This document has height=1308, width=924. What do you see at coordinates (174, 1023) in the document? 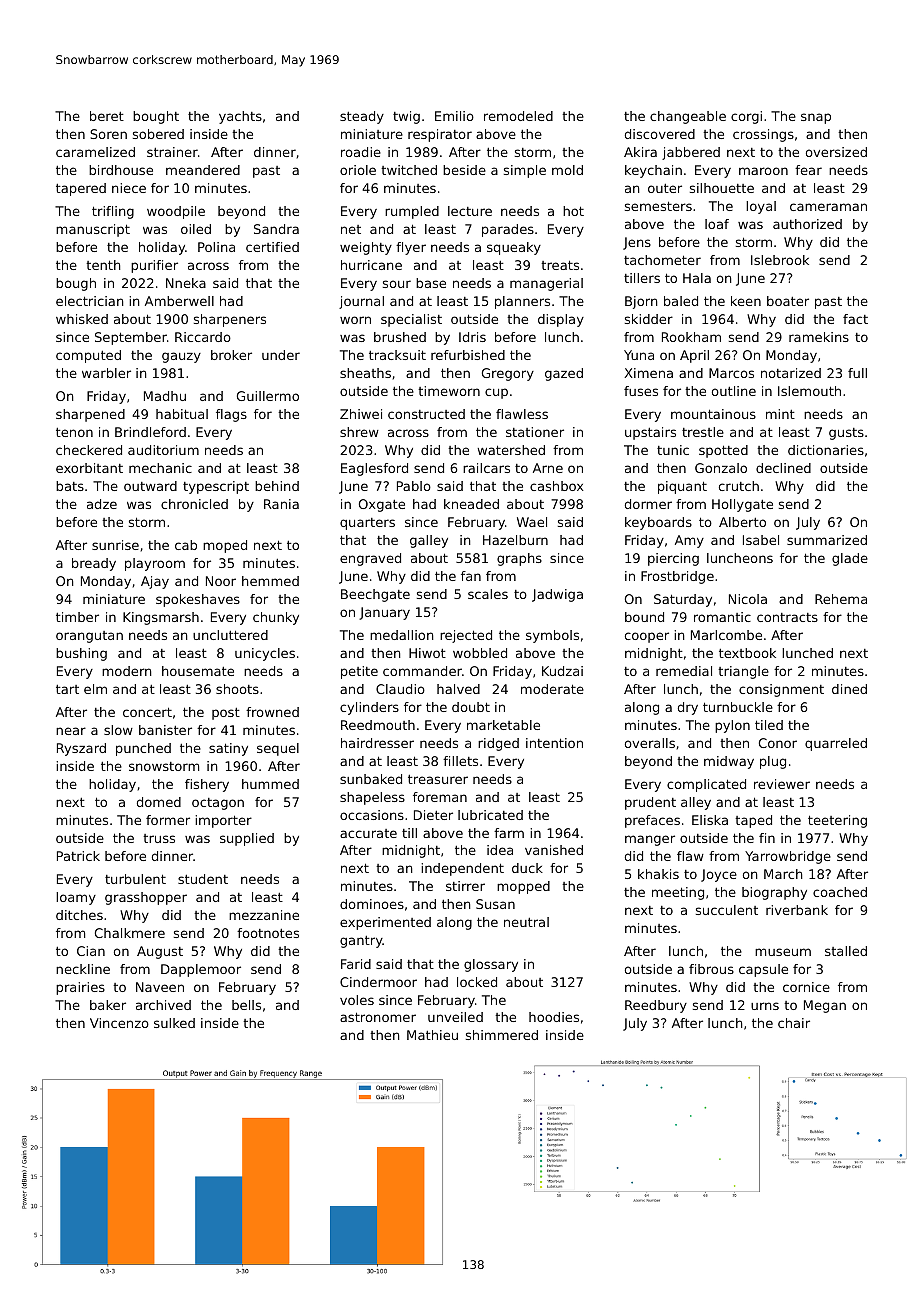
I see `sulked` at bounding box center [174, 1023].
